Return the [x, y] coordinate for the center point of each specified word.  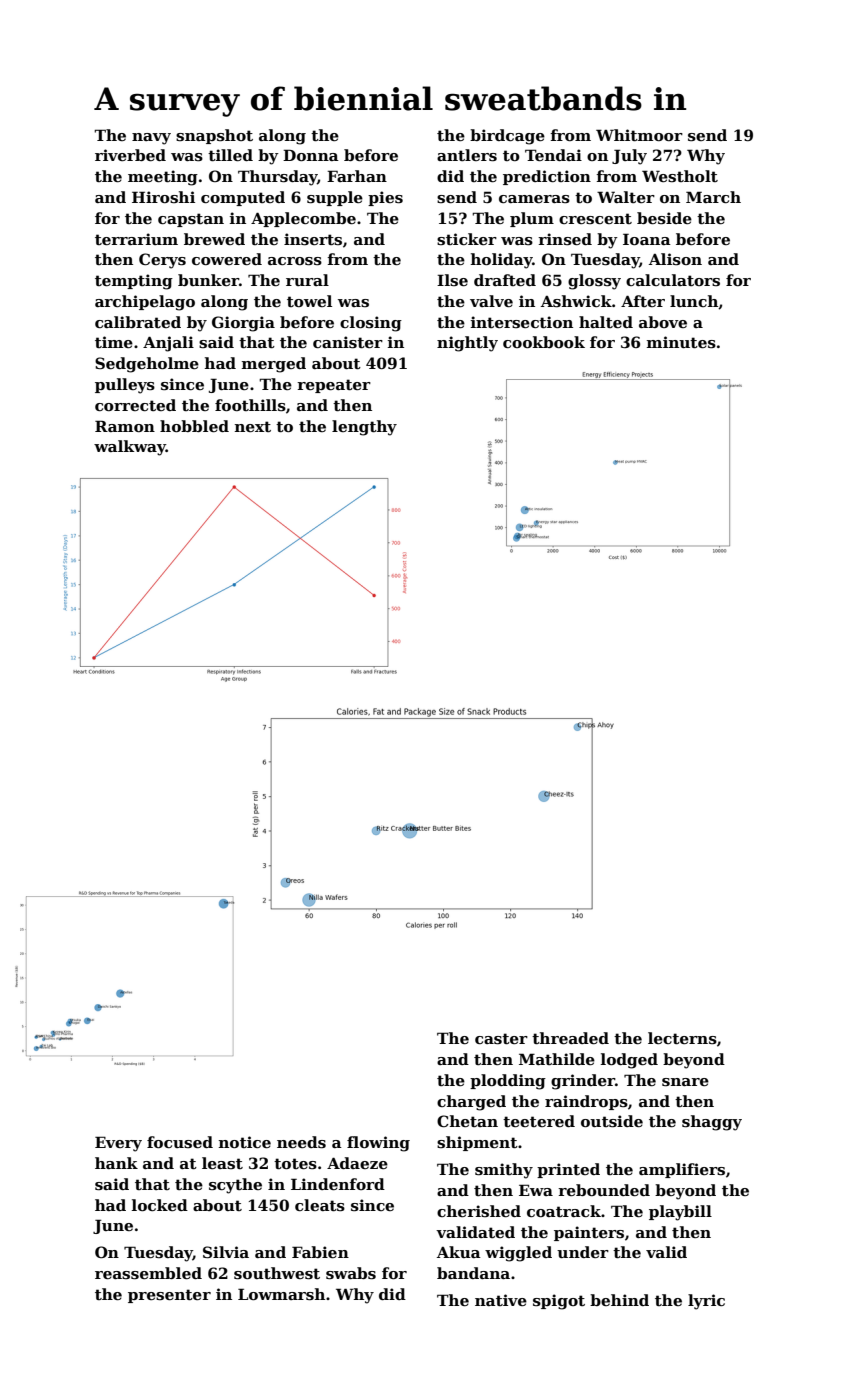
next [253, 426]
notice [245, 1142]
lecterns [682, 1038]
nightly [467, 344]
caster [501, 1038]
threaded [570, 1038]
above [663, 322]
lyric [706, 1302]
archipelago [145, 303]
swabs [351, 1273]
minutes [681, 342]
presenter [169, 1296]
